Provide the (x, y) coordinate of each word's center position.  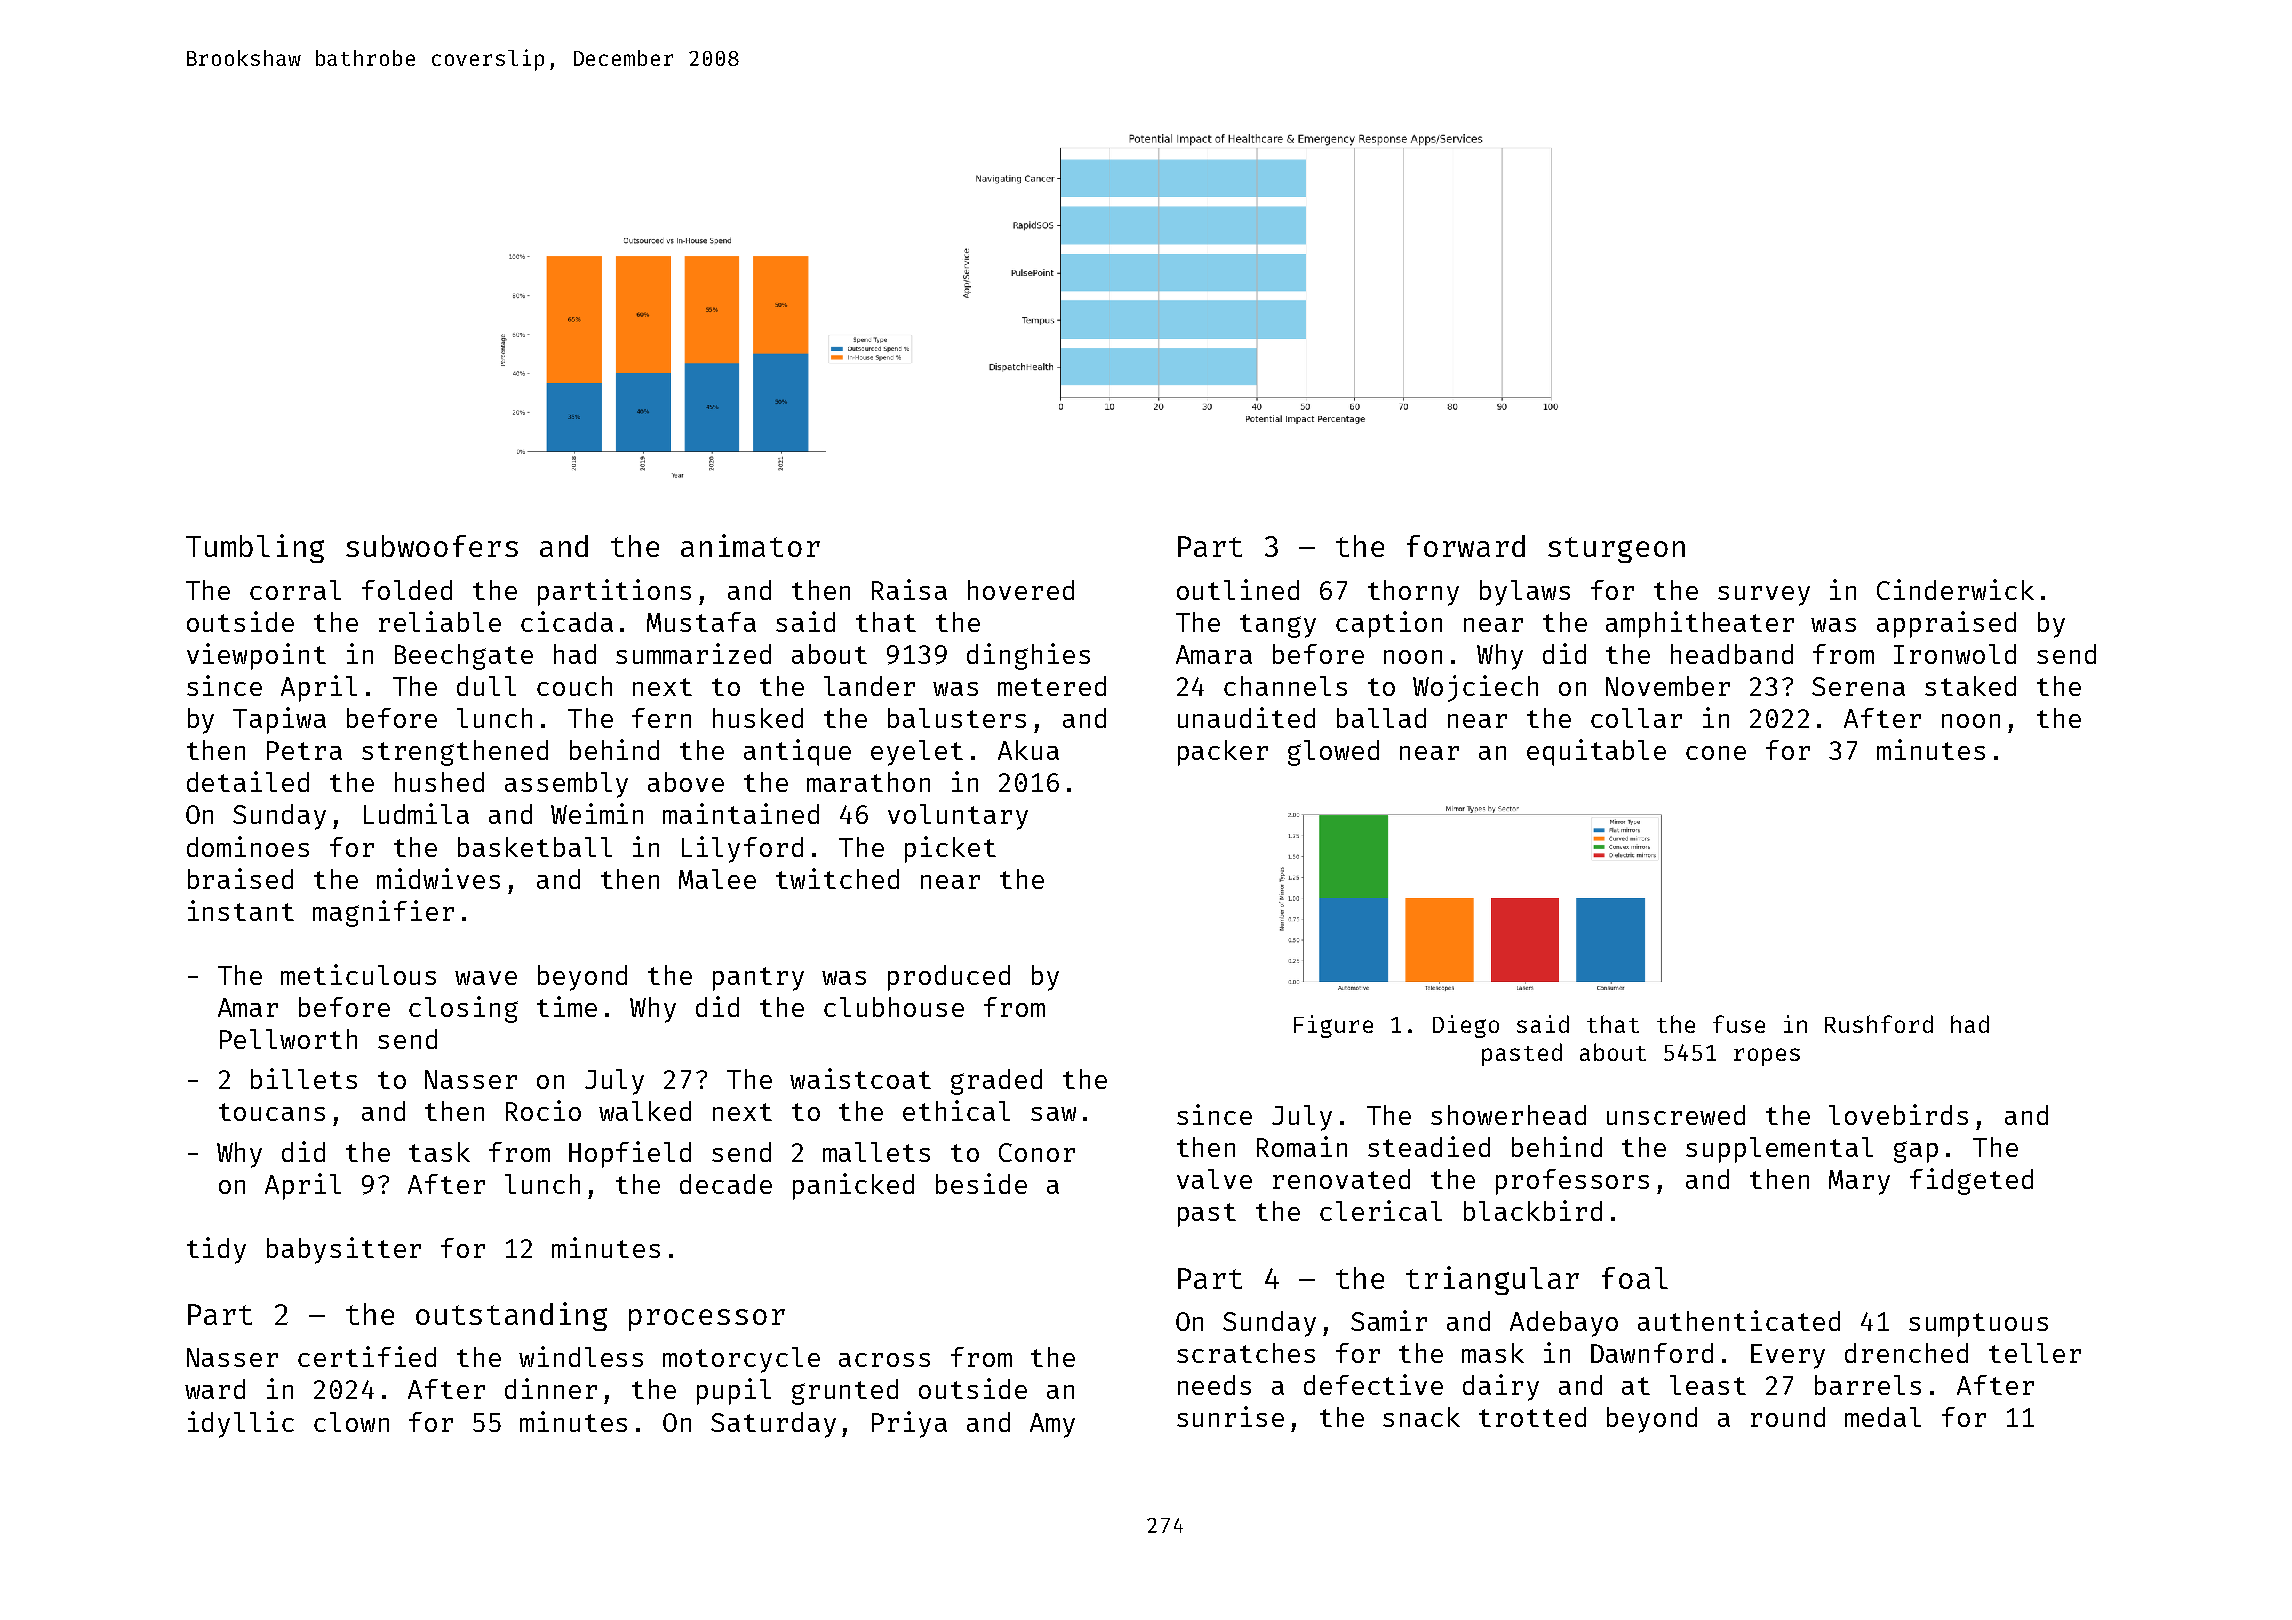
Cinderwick (1955, 589)
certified (367, 1356)
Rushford (1879, 1024)
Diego (1466, 1026)
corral (295, 590)
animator (750, 545)
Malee (717, 879)
